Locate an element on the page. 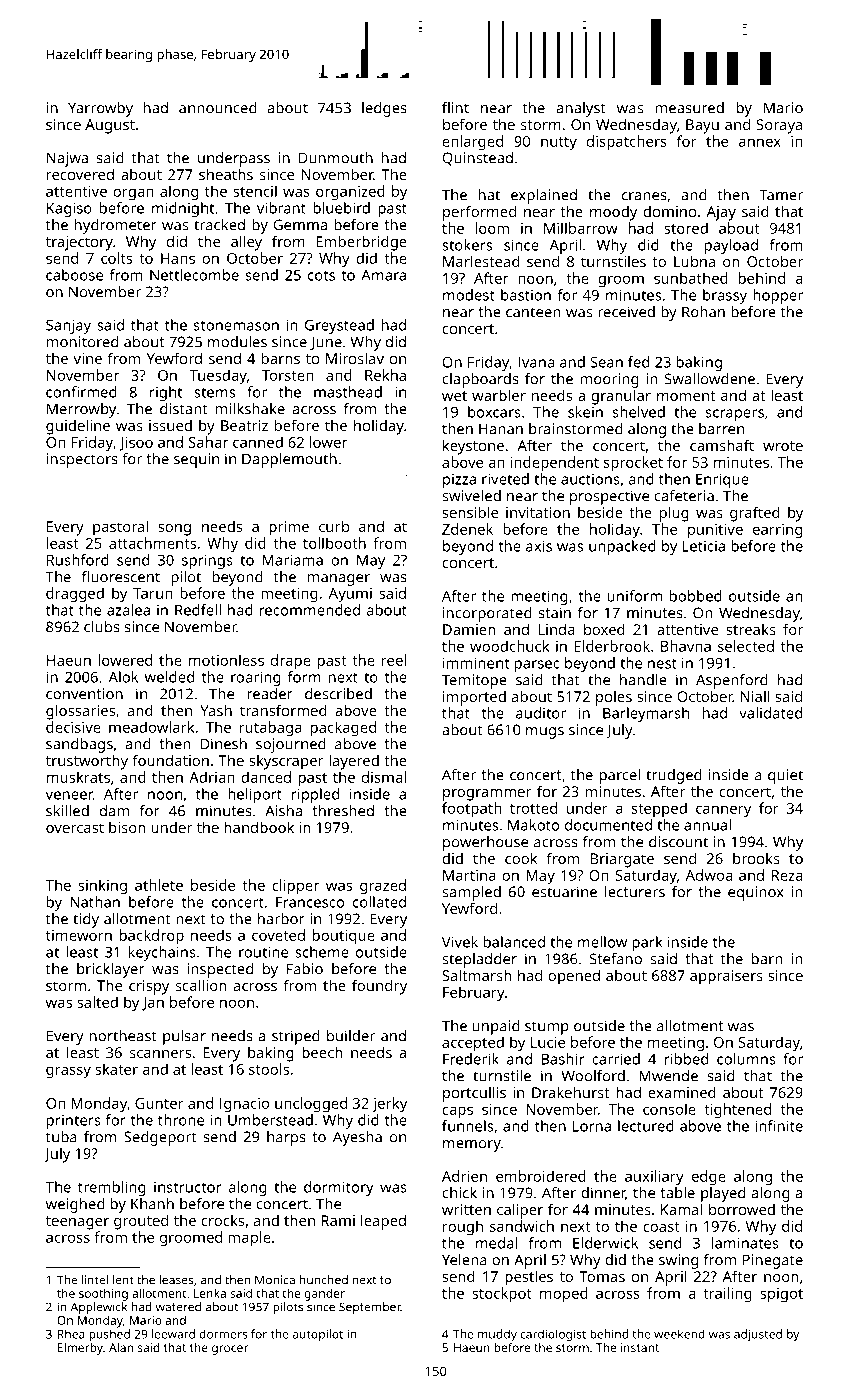 This image has width=849, height=1400. Dunmouth is located at coordinates (336, 158).
